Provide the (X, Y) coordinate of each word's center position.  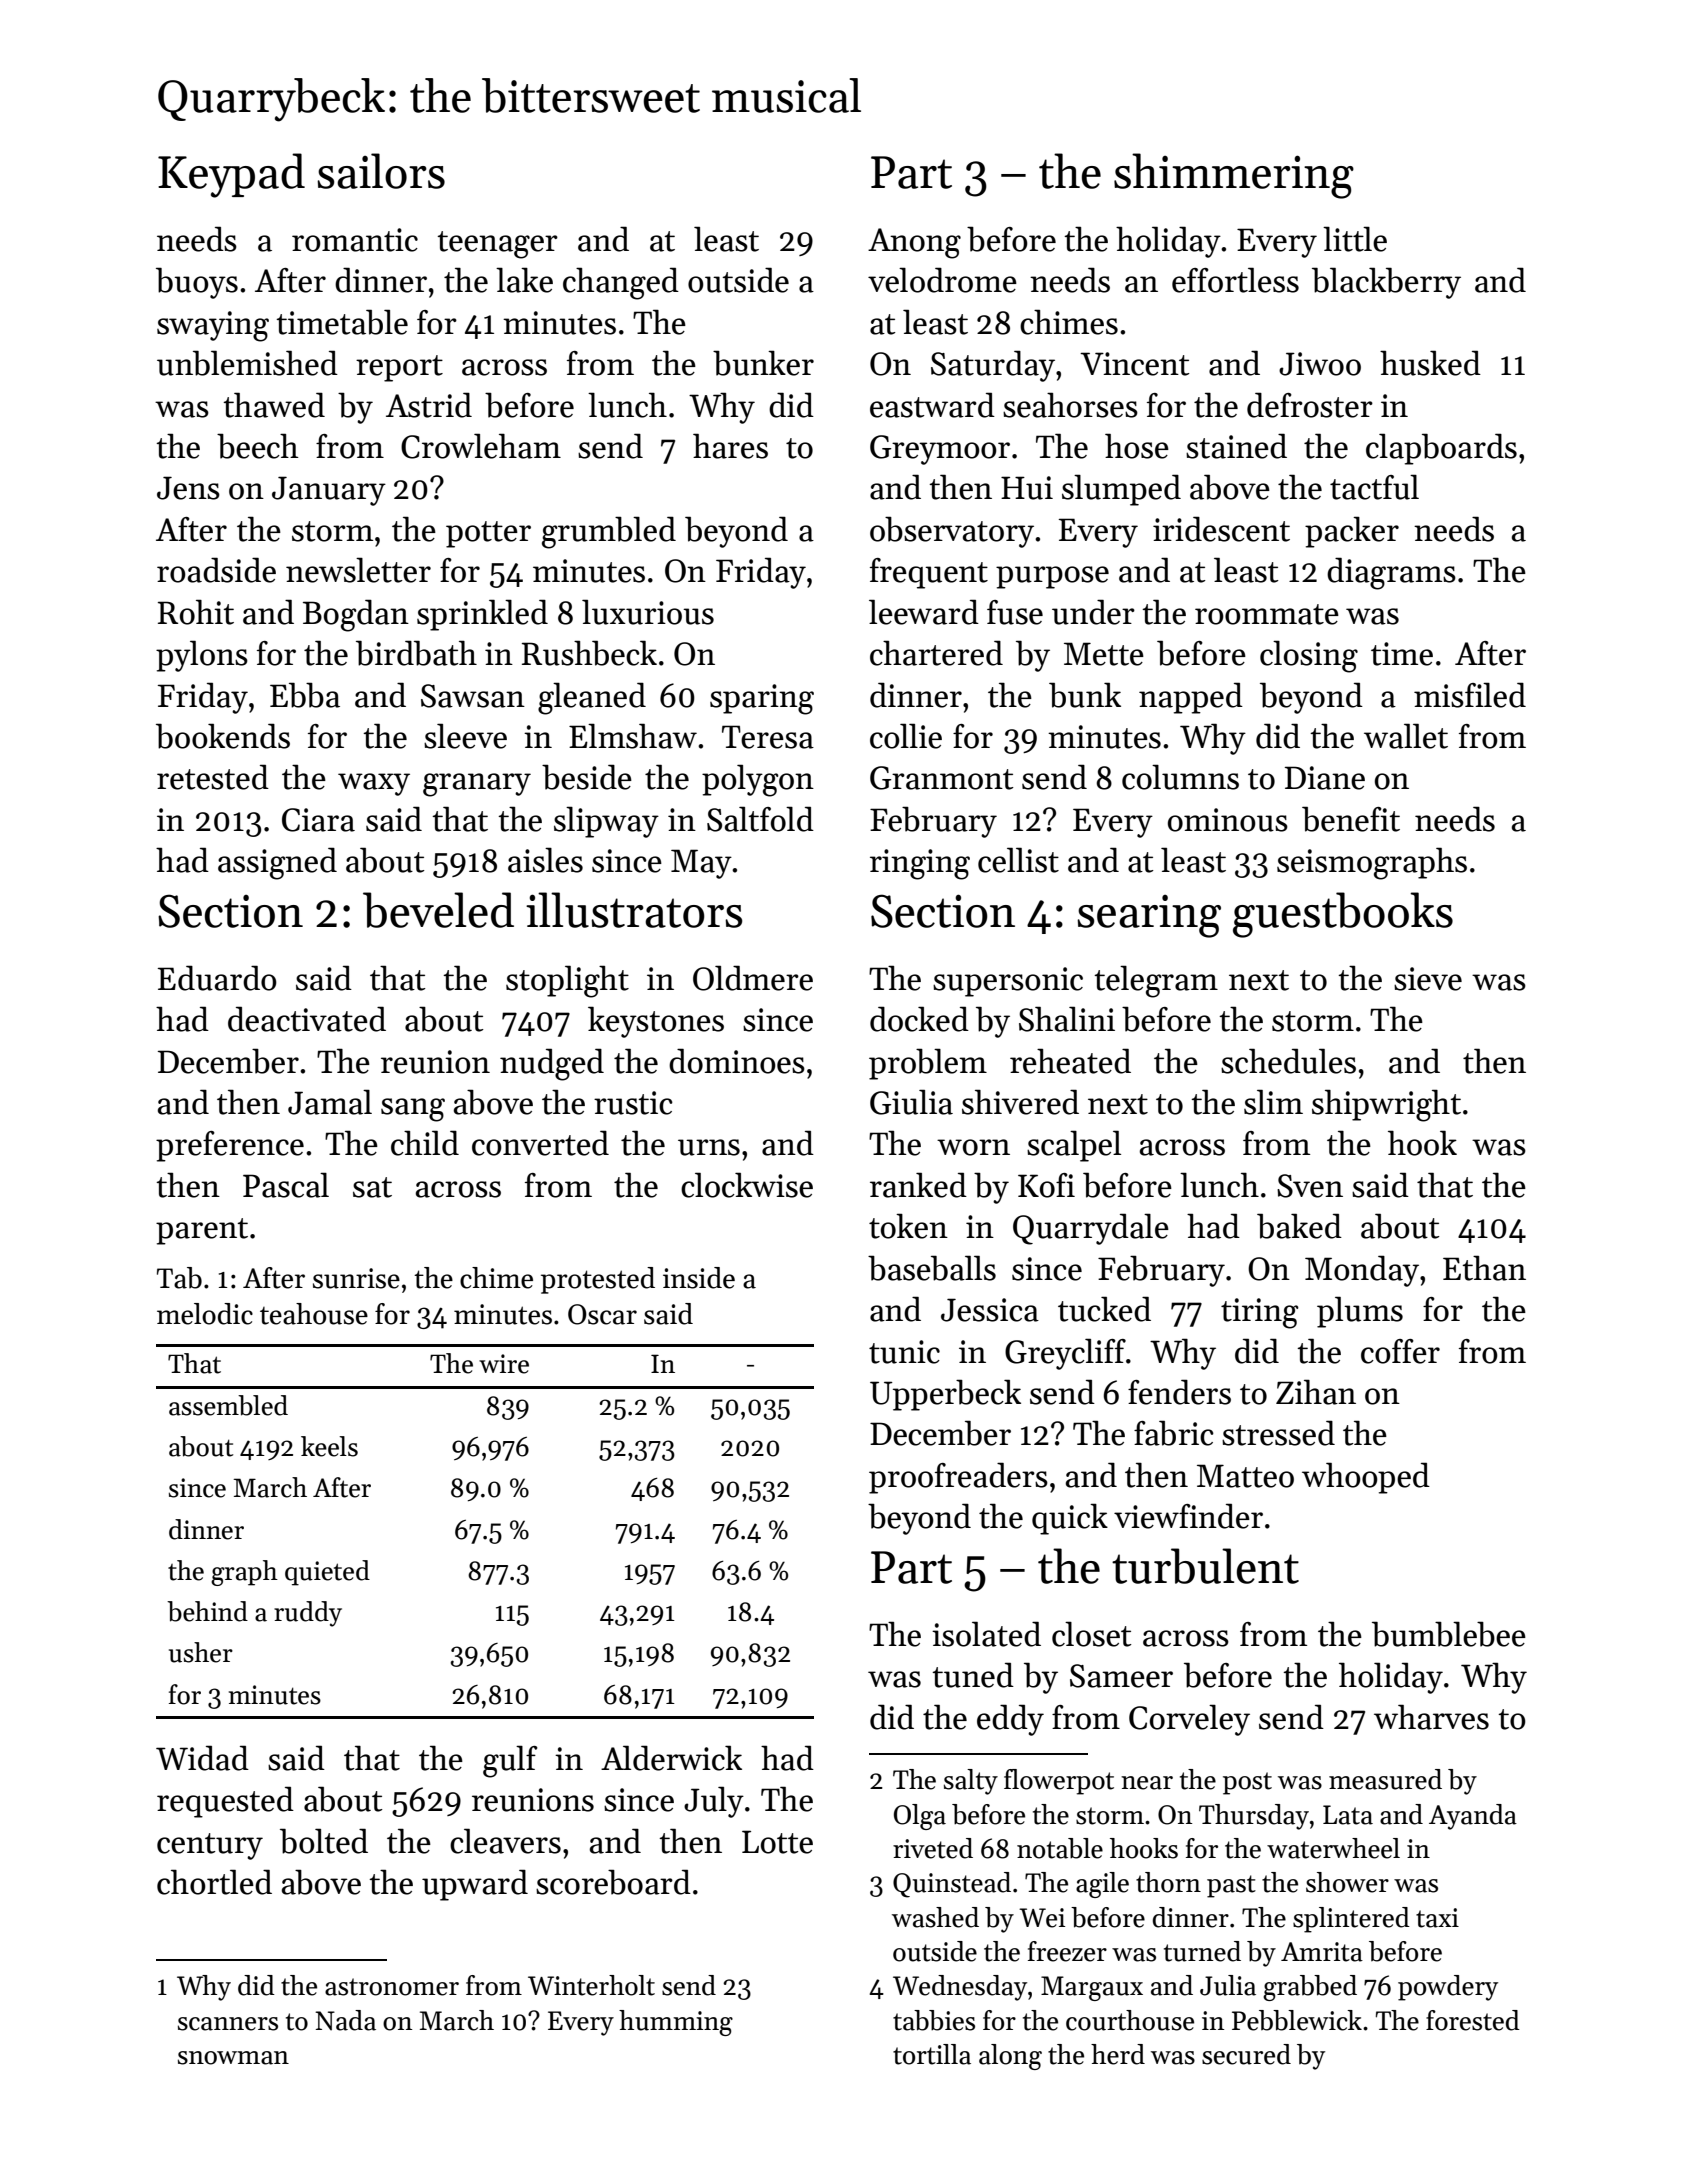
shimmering (1234, 176)
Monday (1362, 1271)
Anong (914, 243)
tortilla (932, 2054)
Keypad (231, 175)
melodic (205, 1314)
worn (973, 1147)
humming (676, 2023)
